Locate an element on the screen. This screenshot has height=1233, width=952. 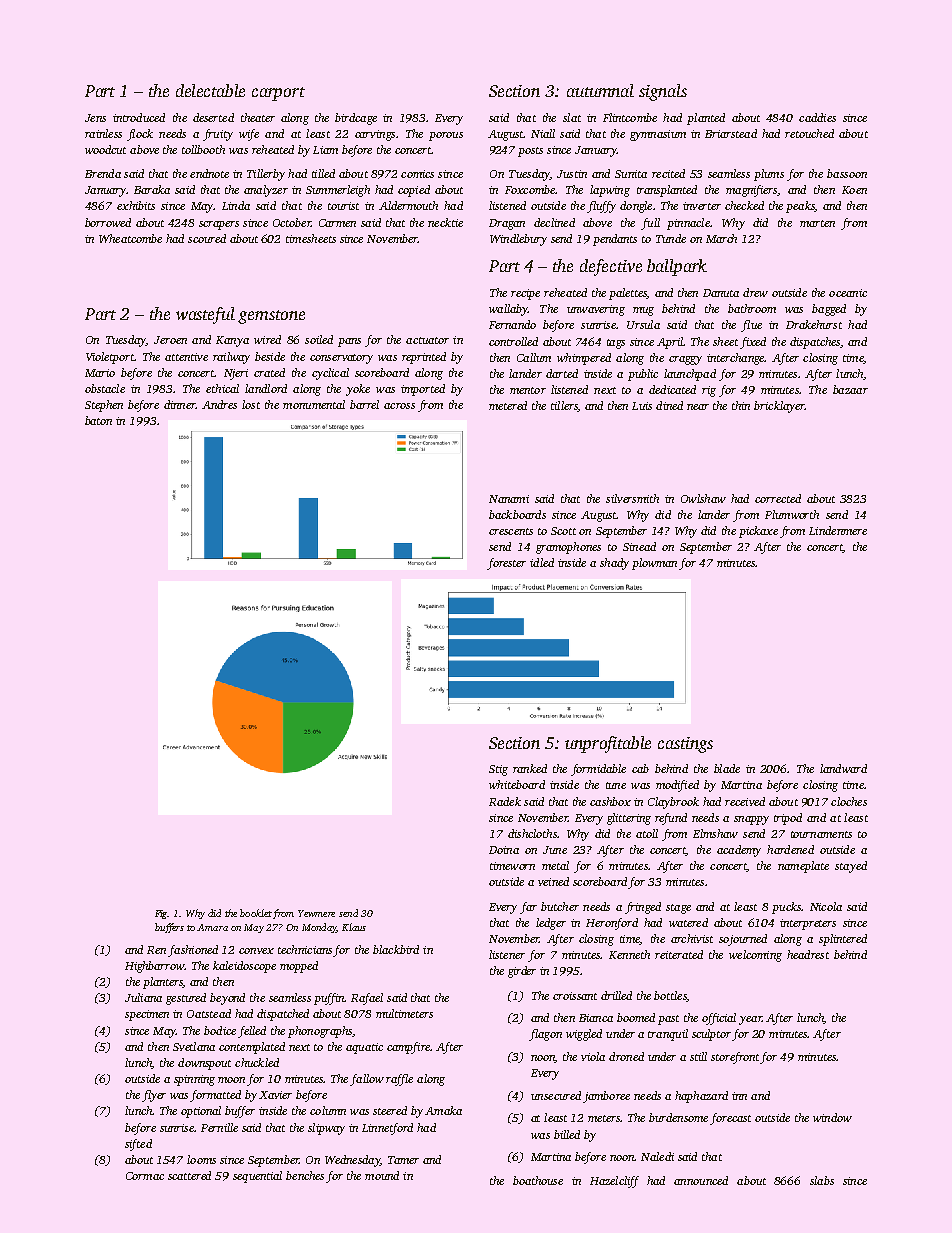
carport is located at coordinates (278, 94).
